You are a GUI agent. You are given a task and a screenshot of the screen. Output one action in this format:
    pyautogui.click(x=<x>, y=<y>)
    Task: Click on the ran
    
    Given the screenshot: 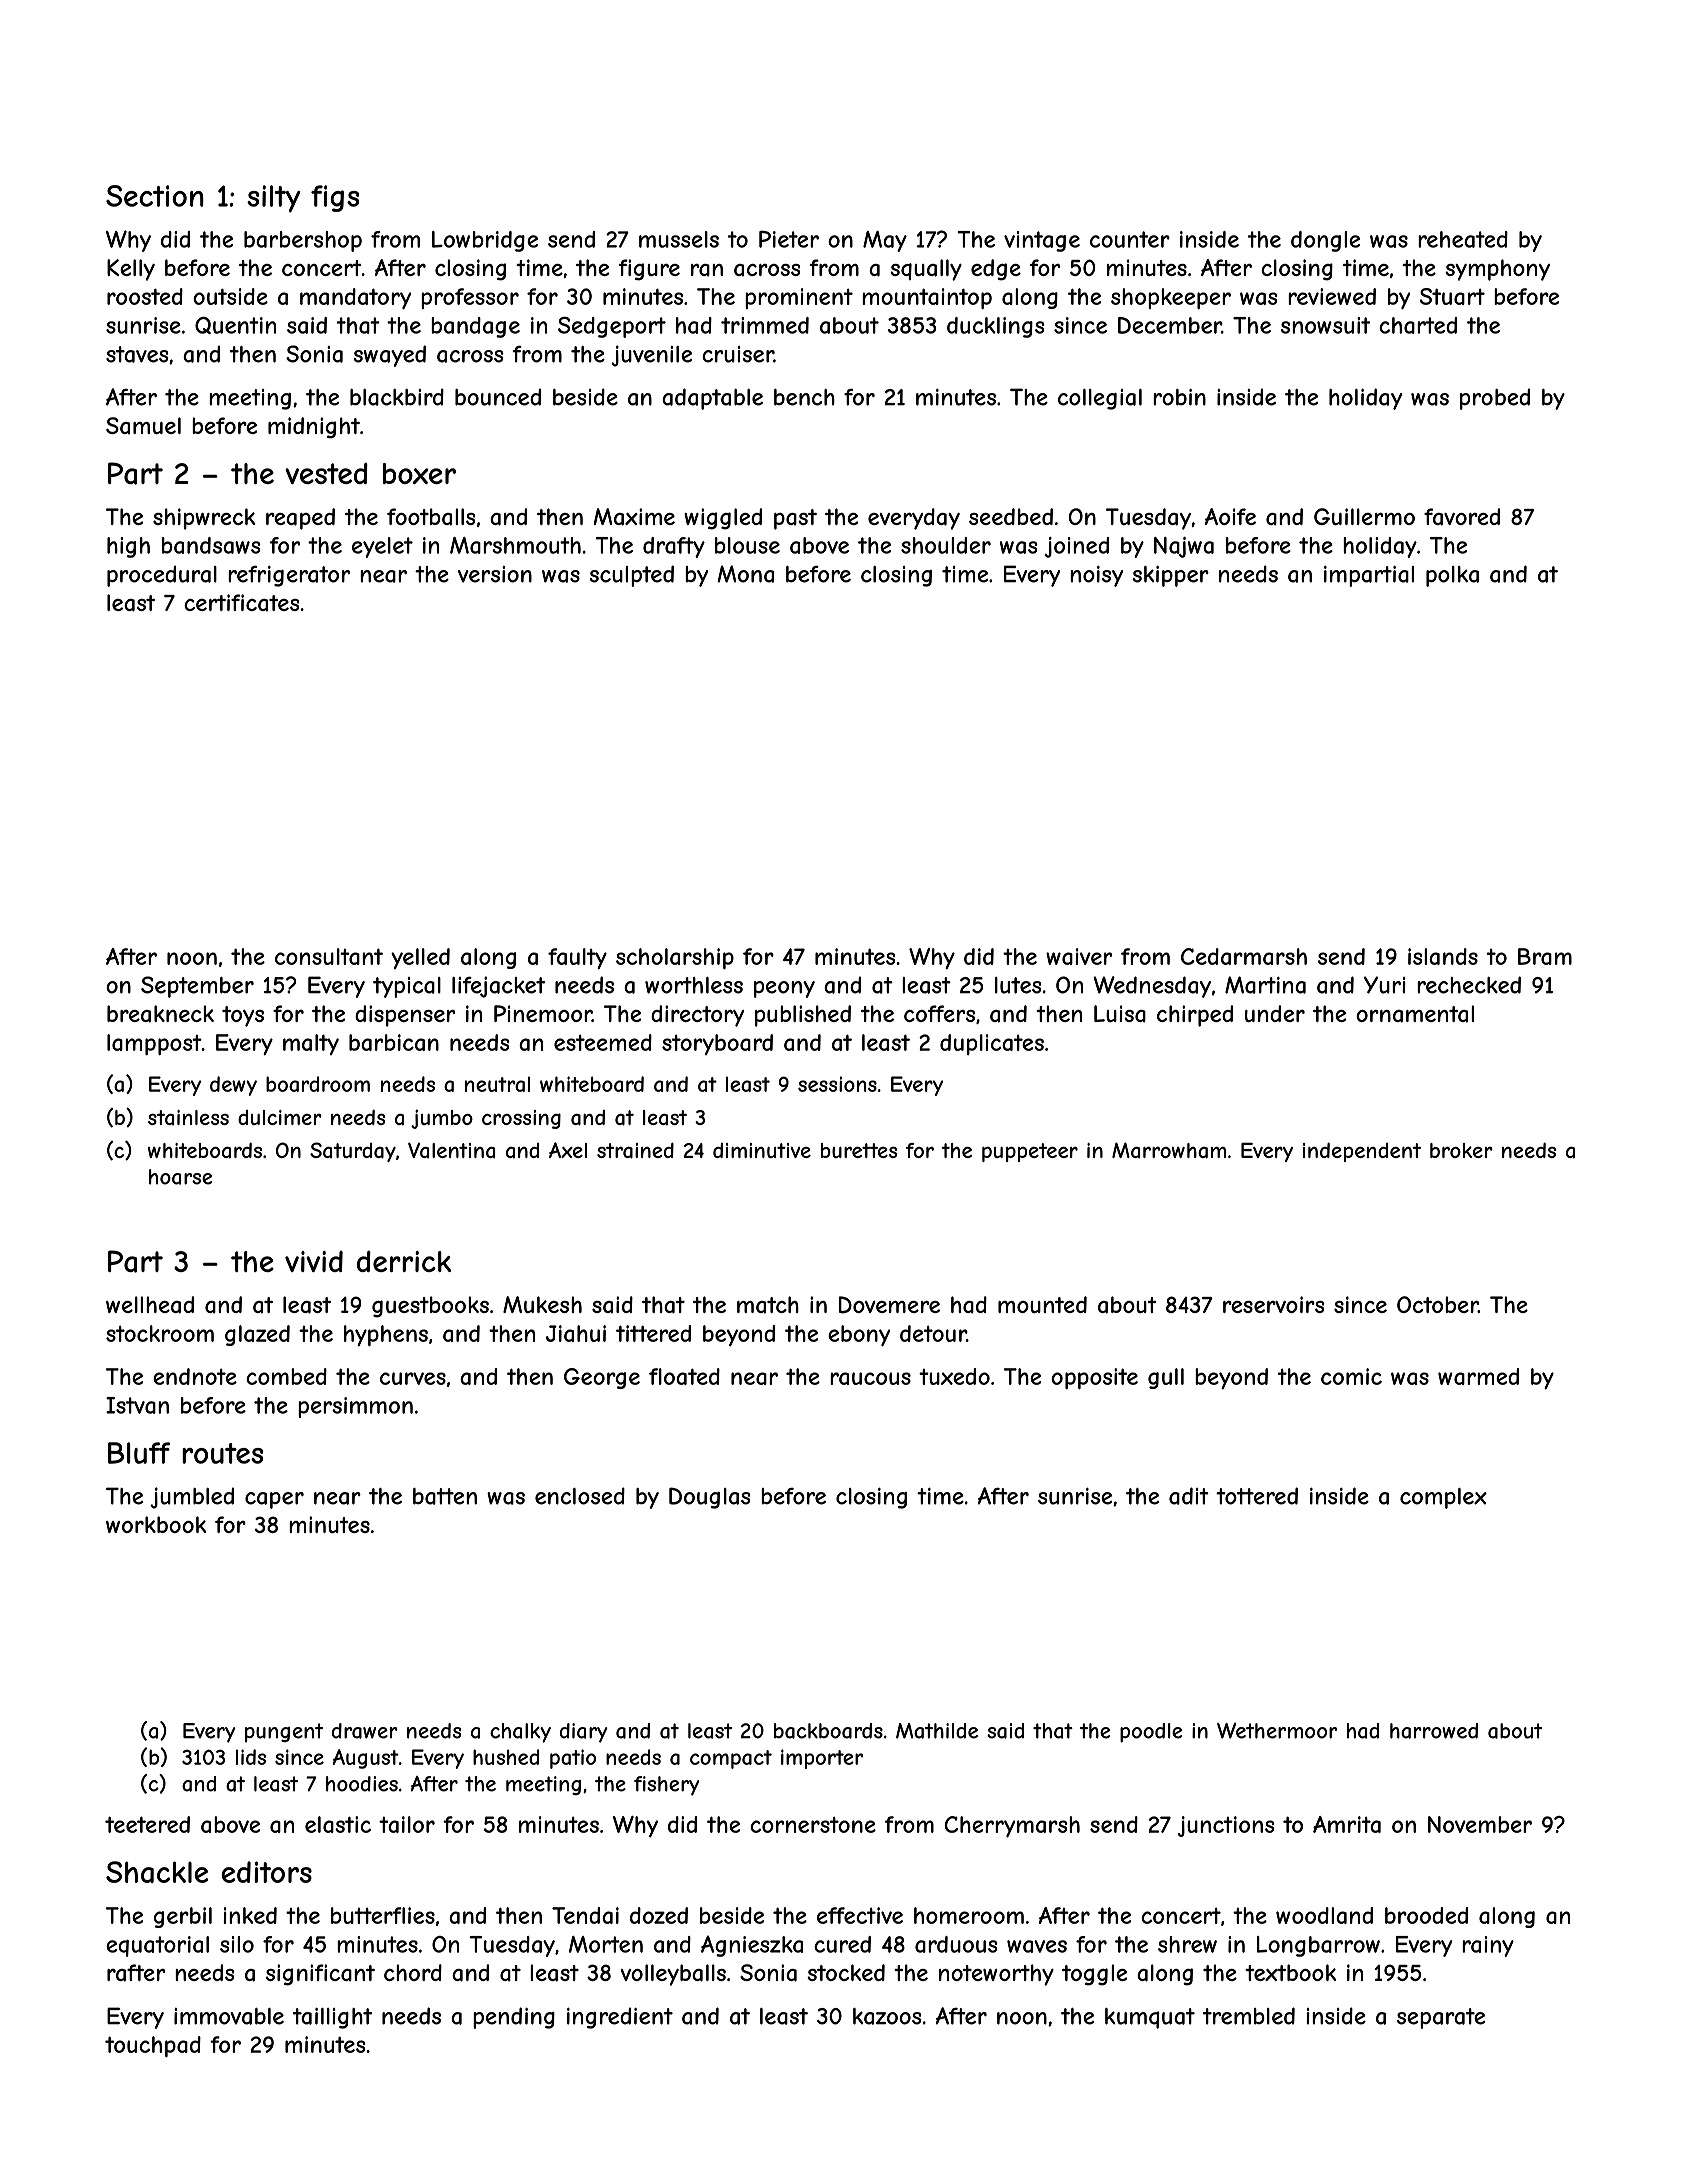 What is the action you would take?
    pyautogui.click(x=707, y=270)
